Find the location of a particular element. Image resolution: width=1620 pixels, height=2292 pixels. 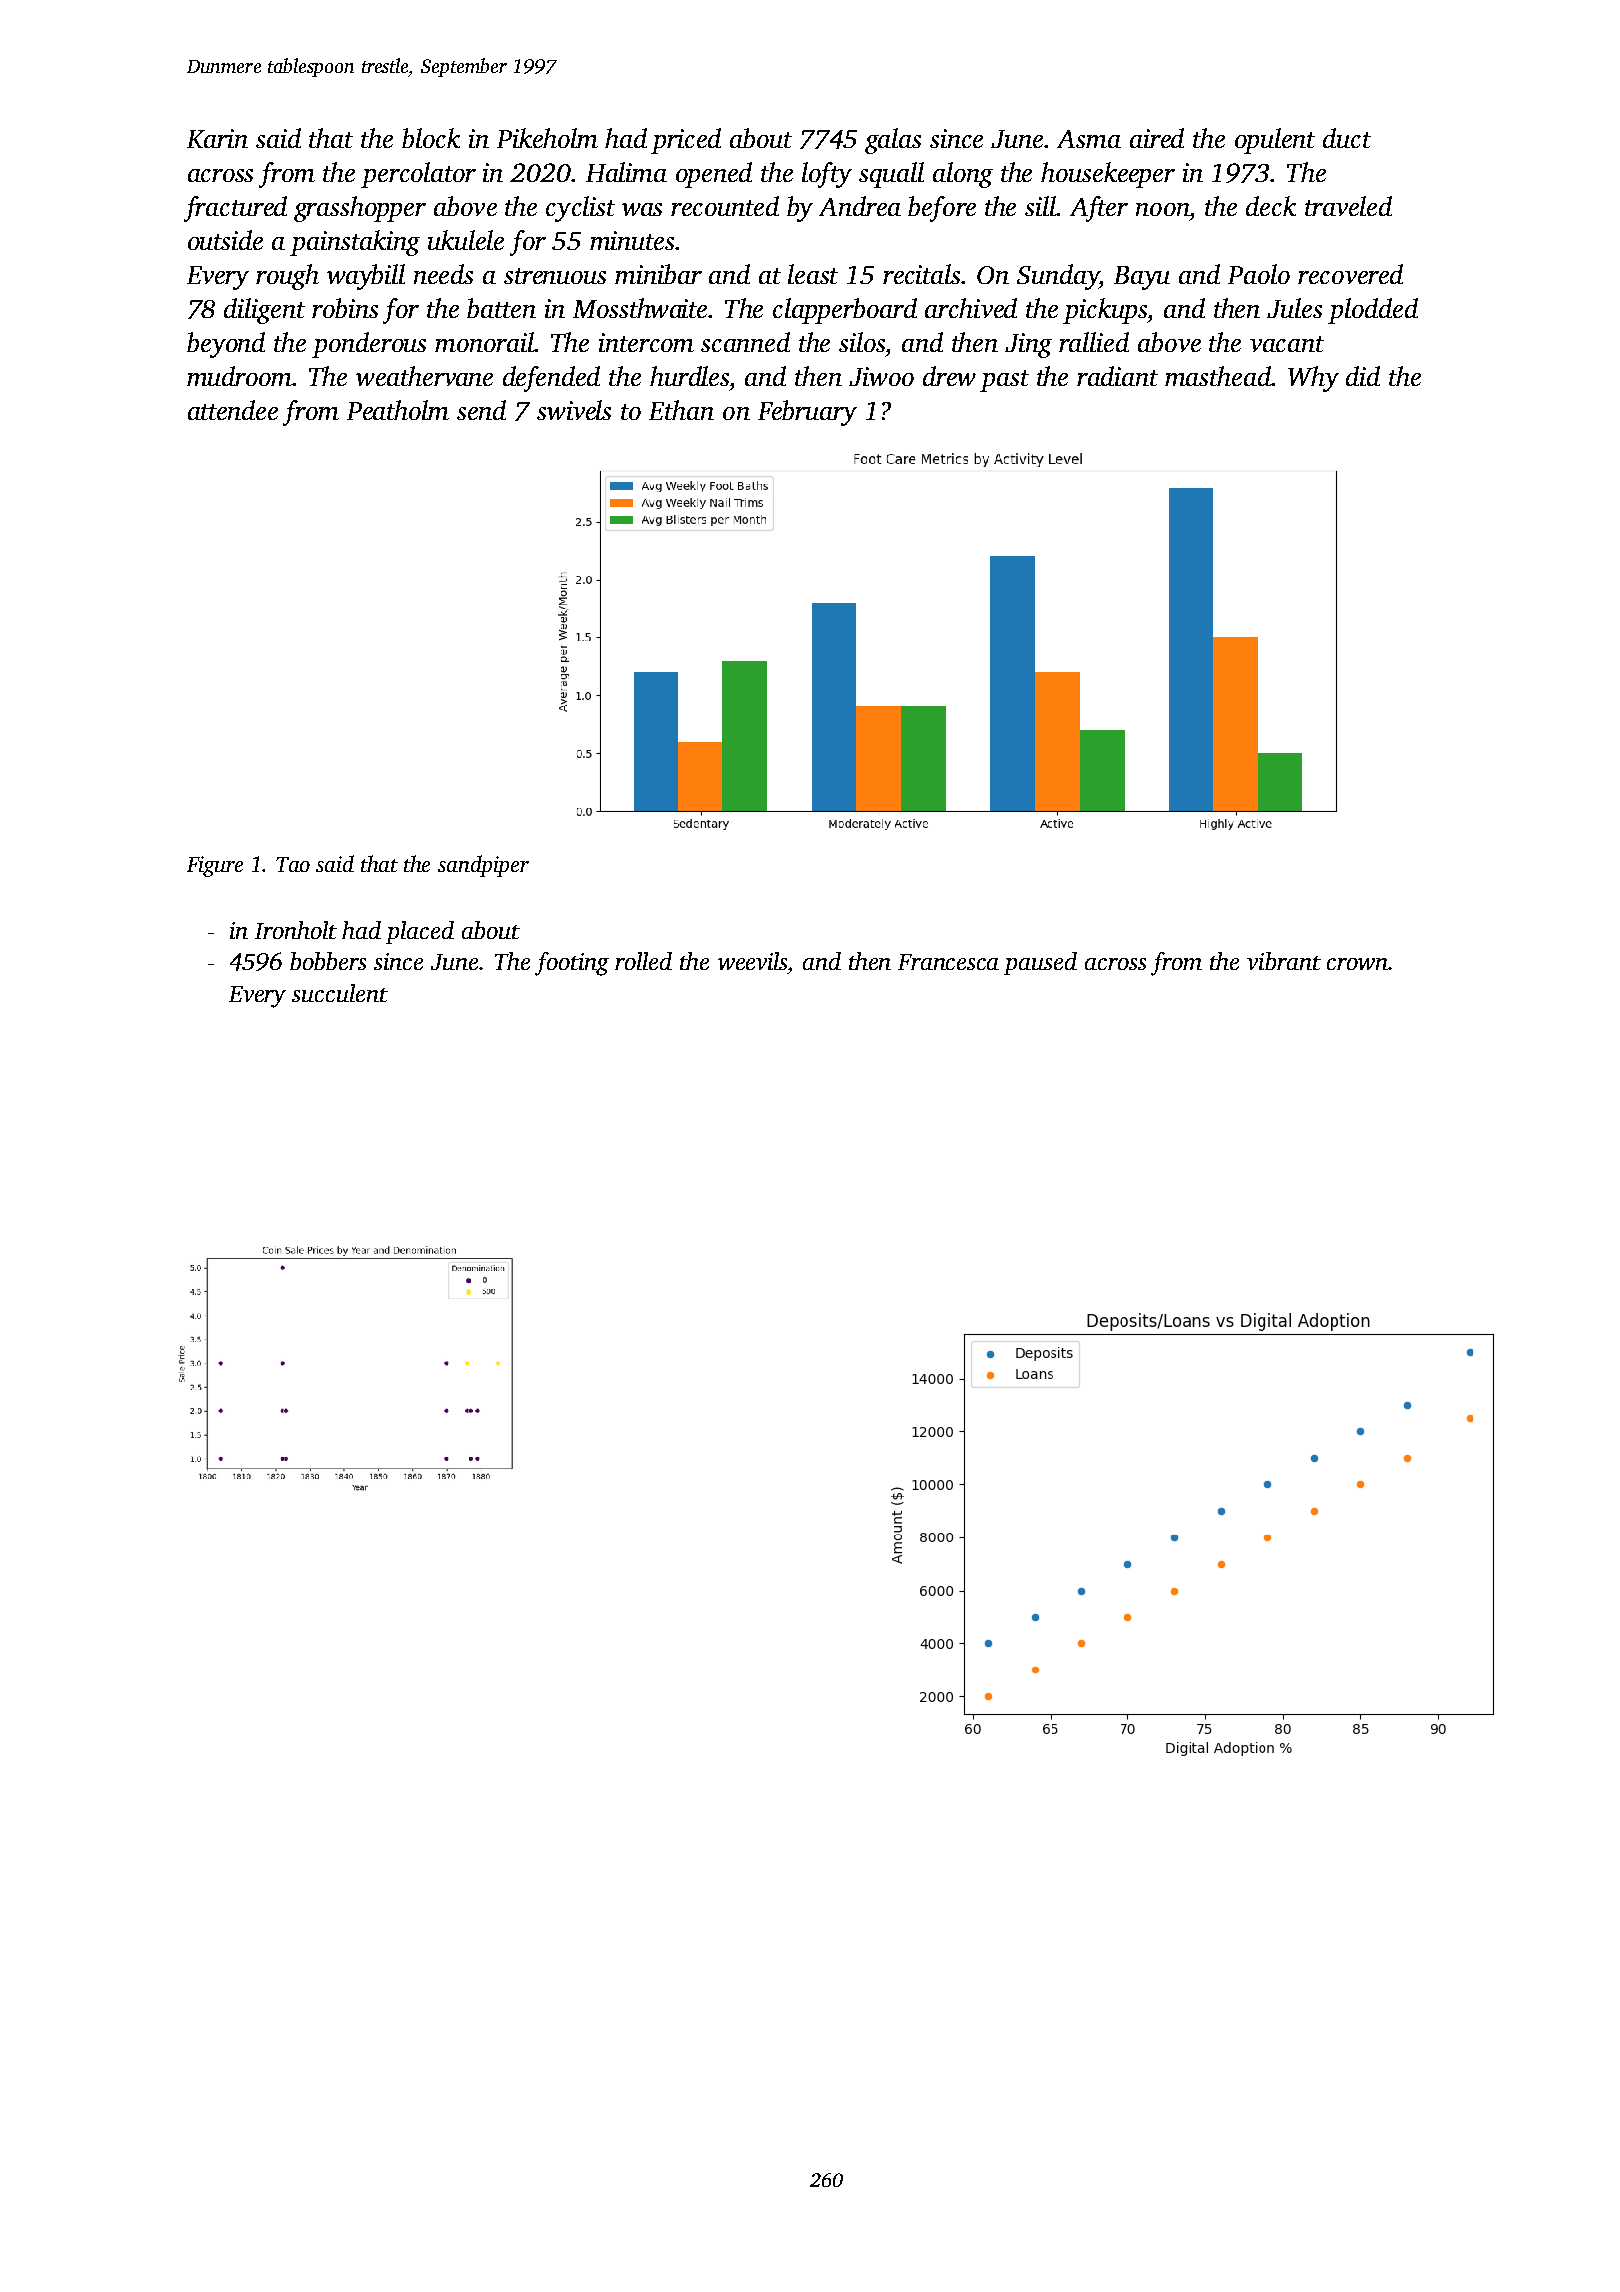

sandpiper is located at coordinates (483, 866).
